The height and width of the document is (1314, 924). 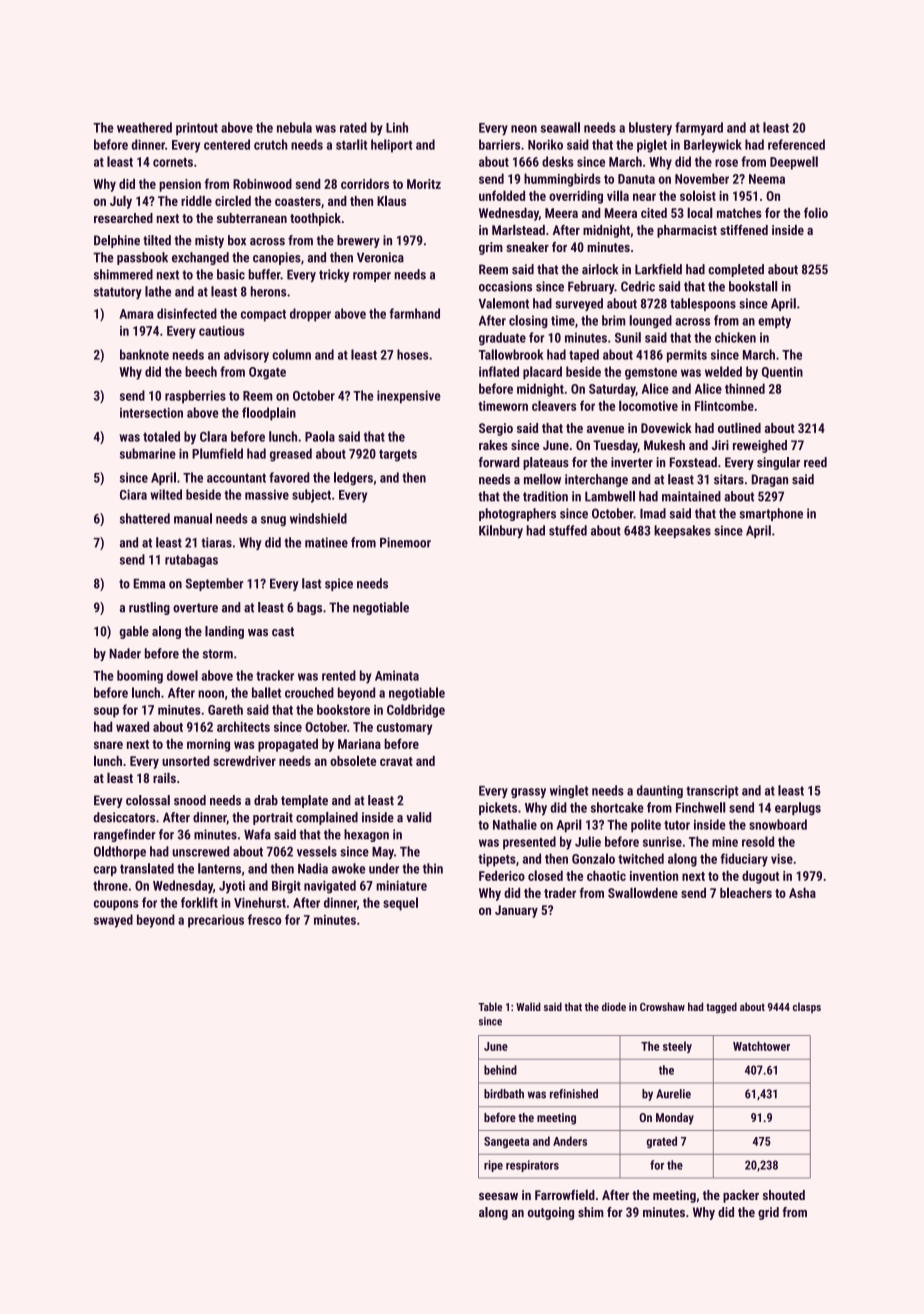 I want to click on dugout, so click(x=760, y=877).
